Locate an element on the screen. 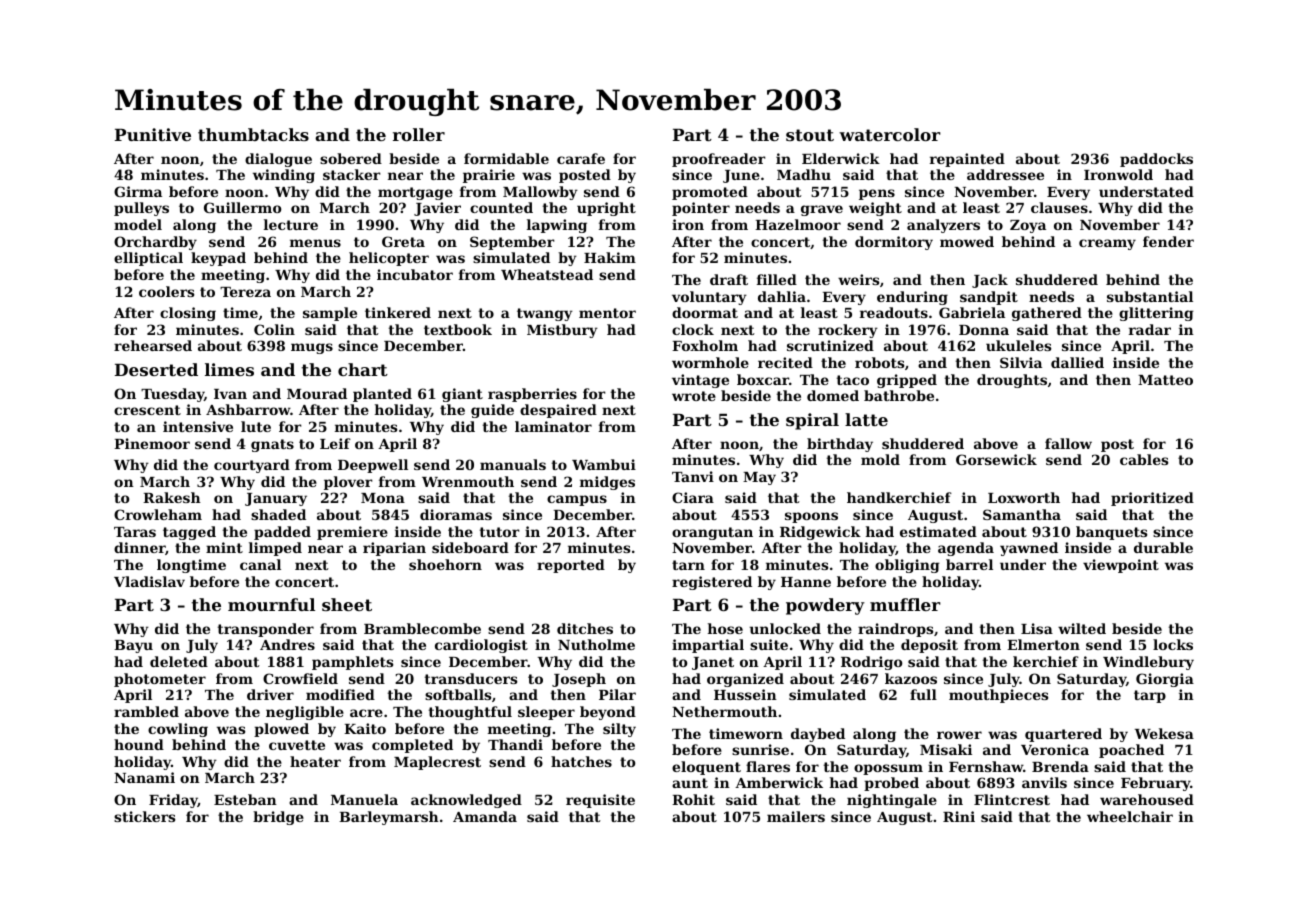 The image size is (1308, 924). barrel is located at coordinates (969, 564).
